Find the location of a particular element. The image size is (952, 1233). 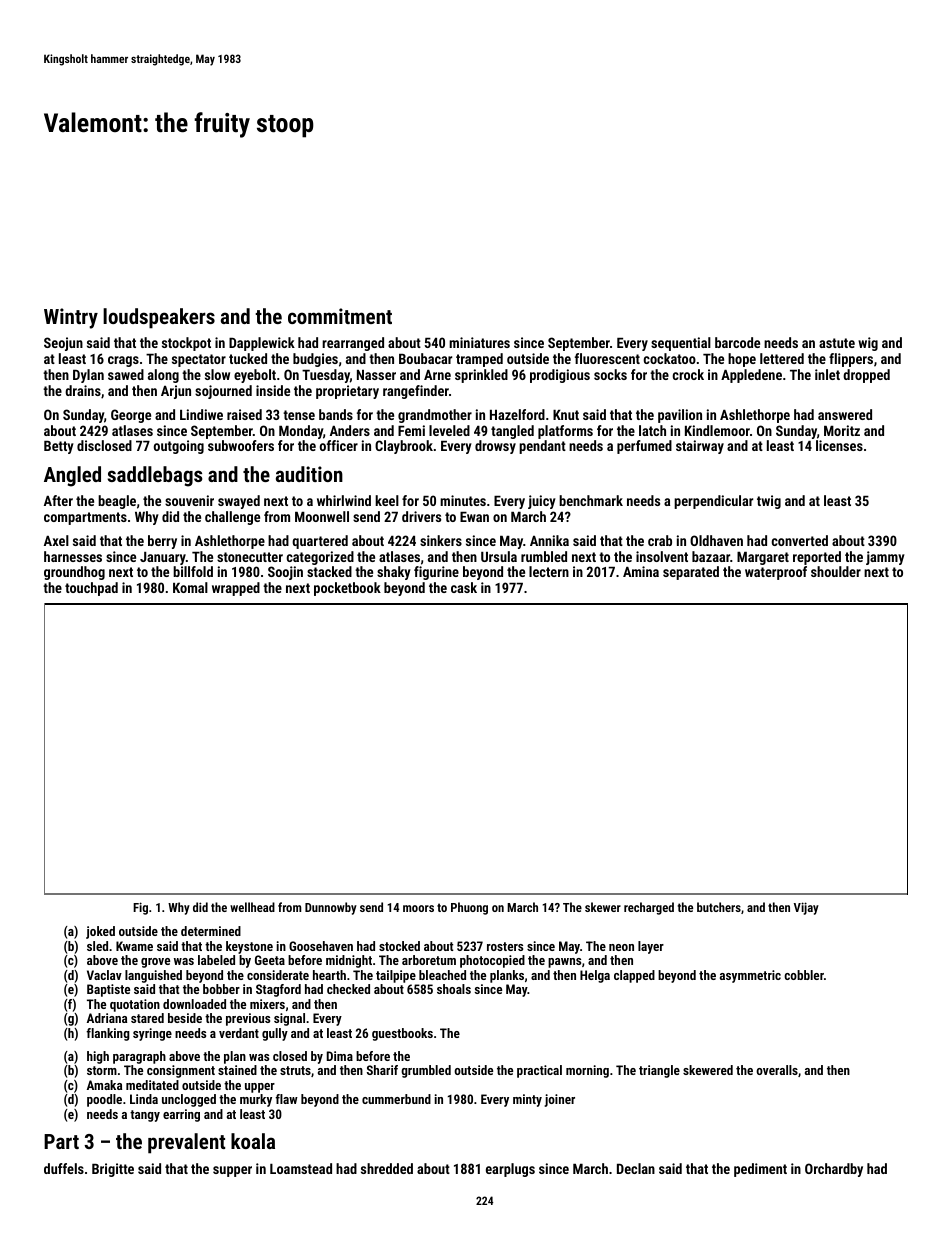

stonecutter is located at coordinates (250, 557).
